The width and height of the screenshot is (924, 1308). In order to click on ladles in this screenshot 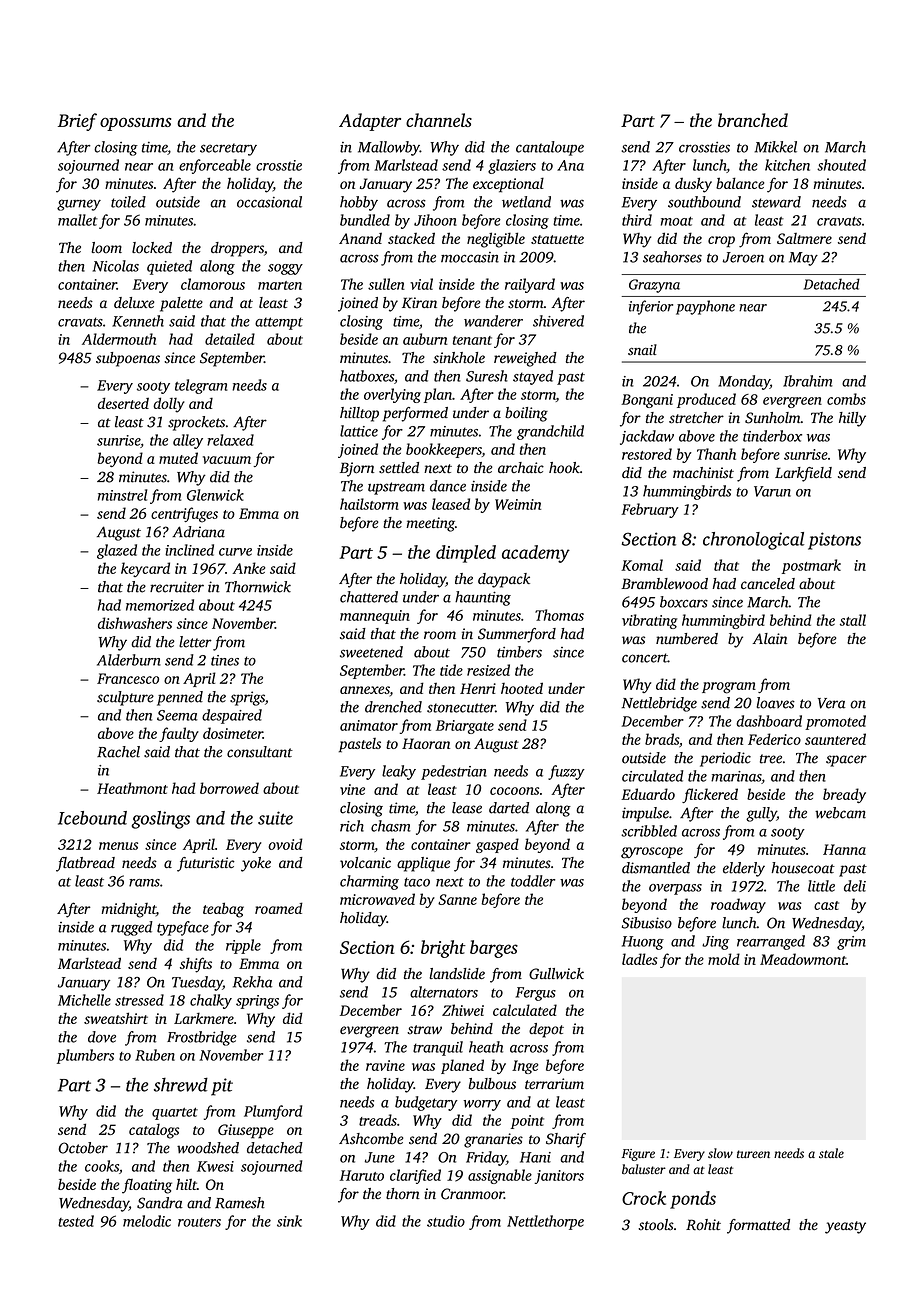, I will do `click(640, 959)`.
